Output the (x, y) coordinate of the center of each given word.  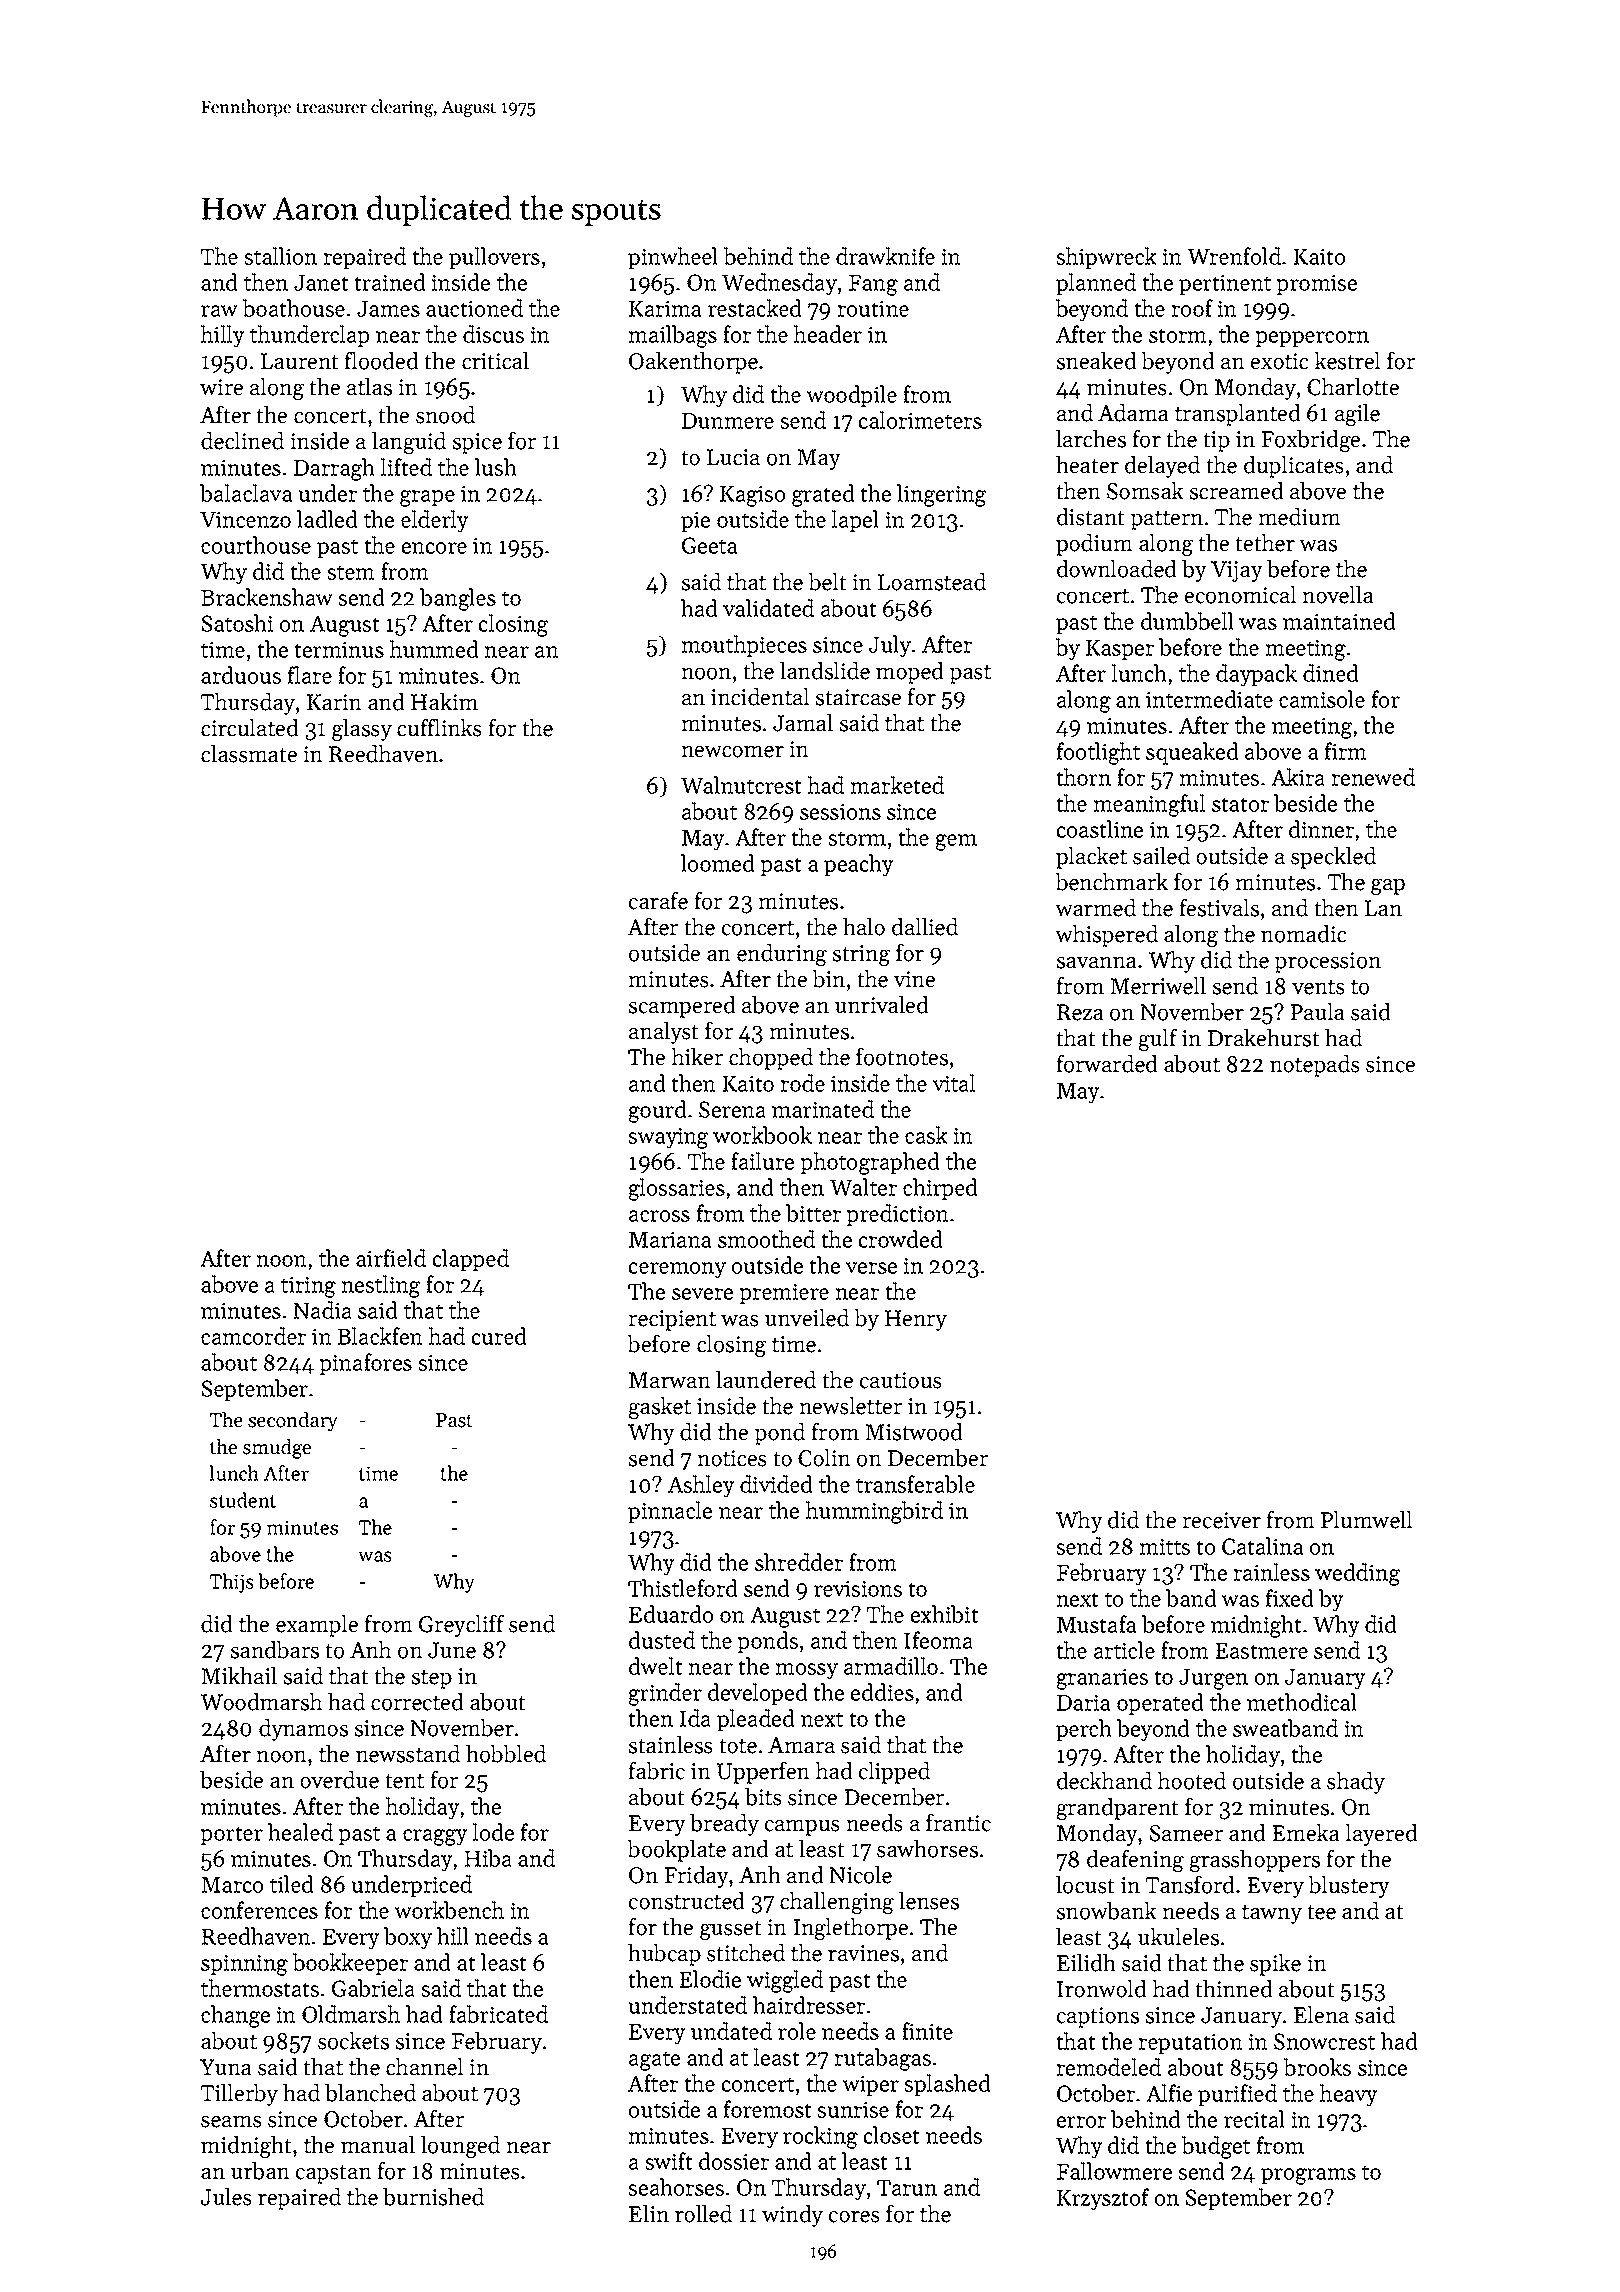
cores (854, 2217)
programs (1308, 2176)
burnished (433, 2197)
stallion (280, 256)
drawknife (885, 256)
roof (1192, 308)
